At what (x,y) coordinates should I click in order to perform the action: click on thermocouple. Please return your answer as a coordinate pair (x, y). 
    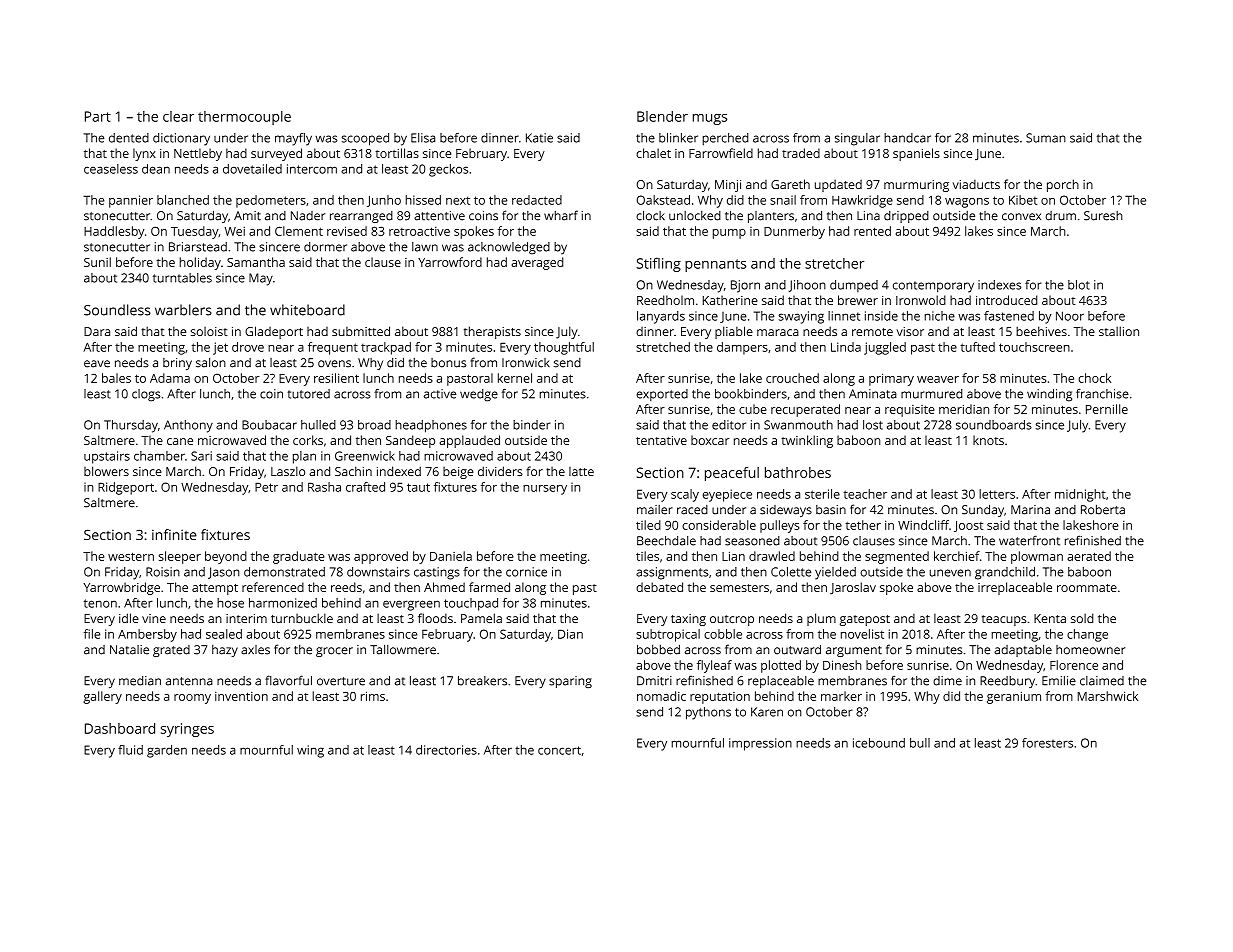
    Looking at the image, I should click on (244, 118).
